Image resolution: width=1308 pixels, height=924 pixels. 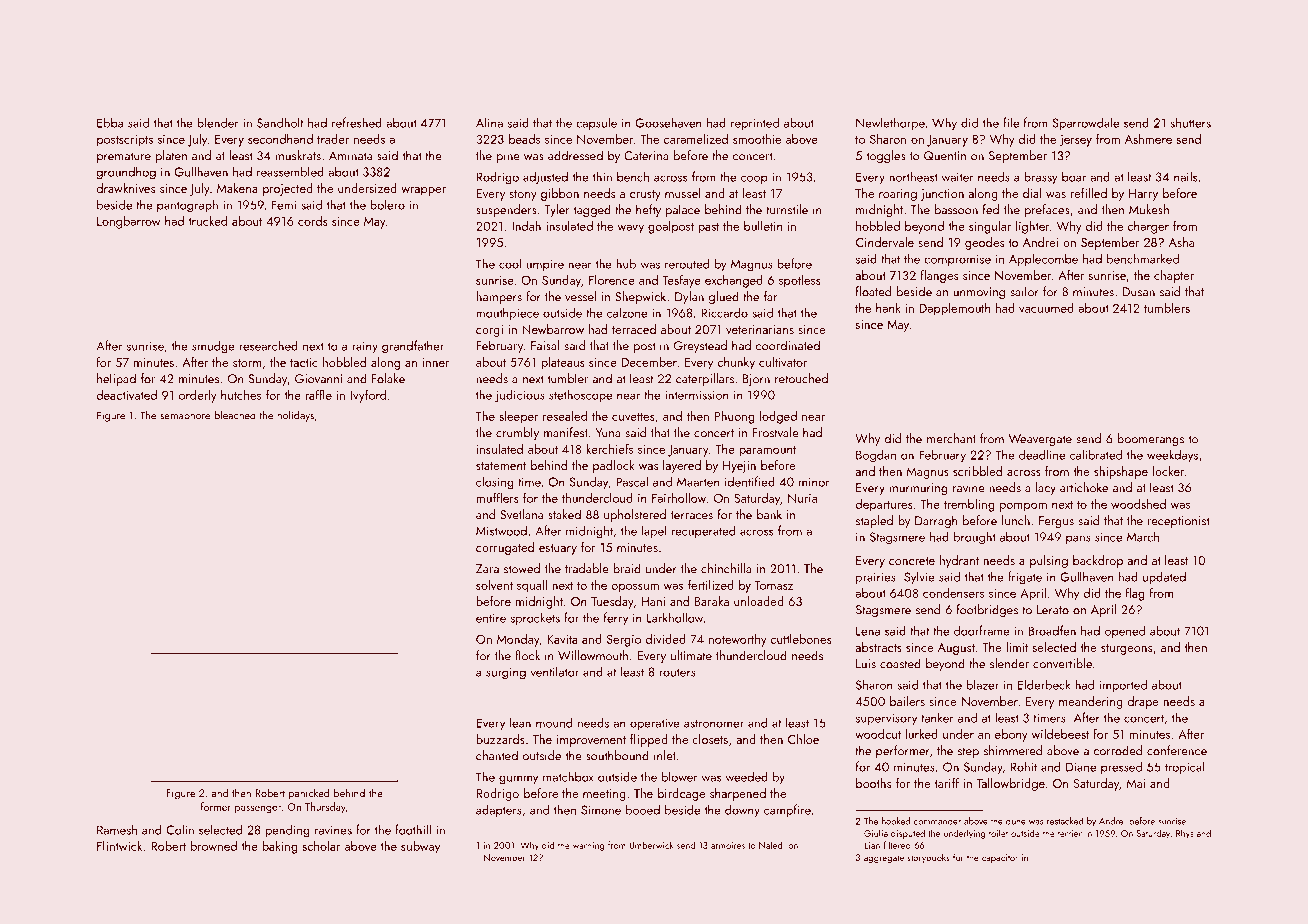 What do you see at coordinates (956, 209) in the screenshot?
I see `bassoon` at bounding box center [956, 209].
